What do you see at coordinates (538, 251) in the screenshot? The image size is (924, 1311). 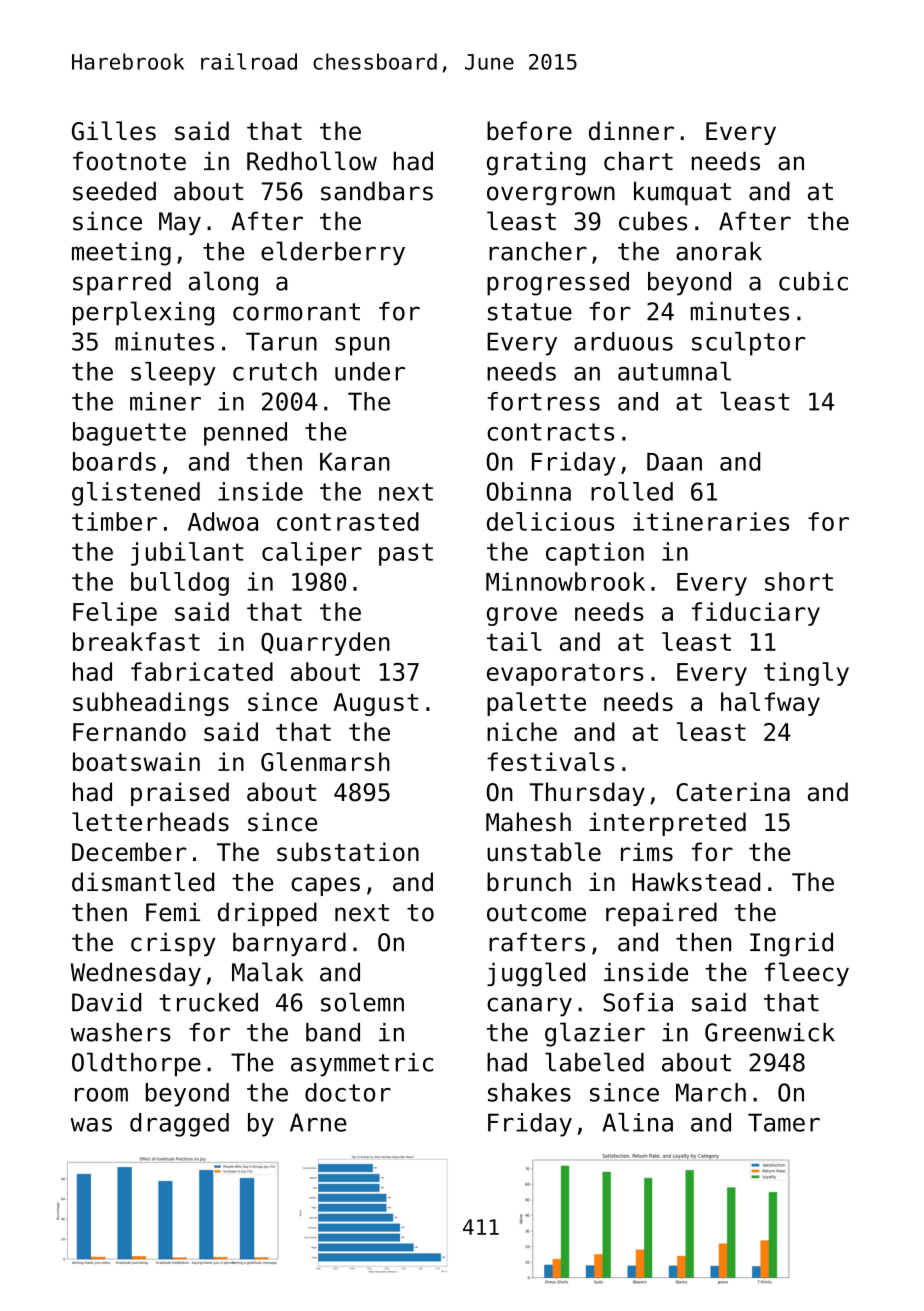 I see `rancher` at bounding box center [538, 251].
